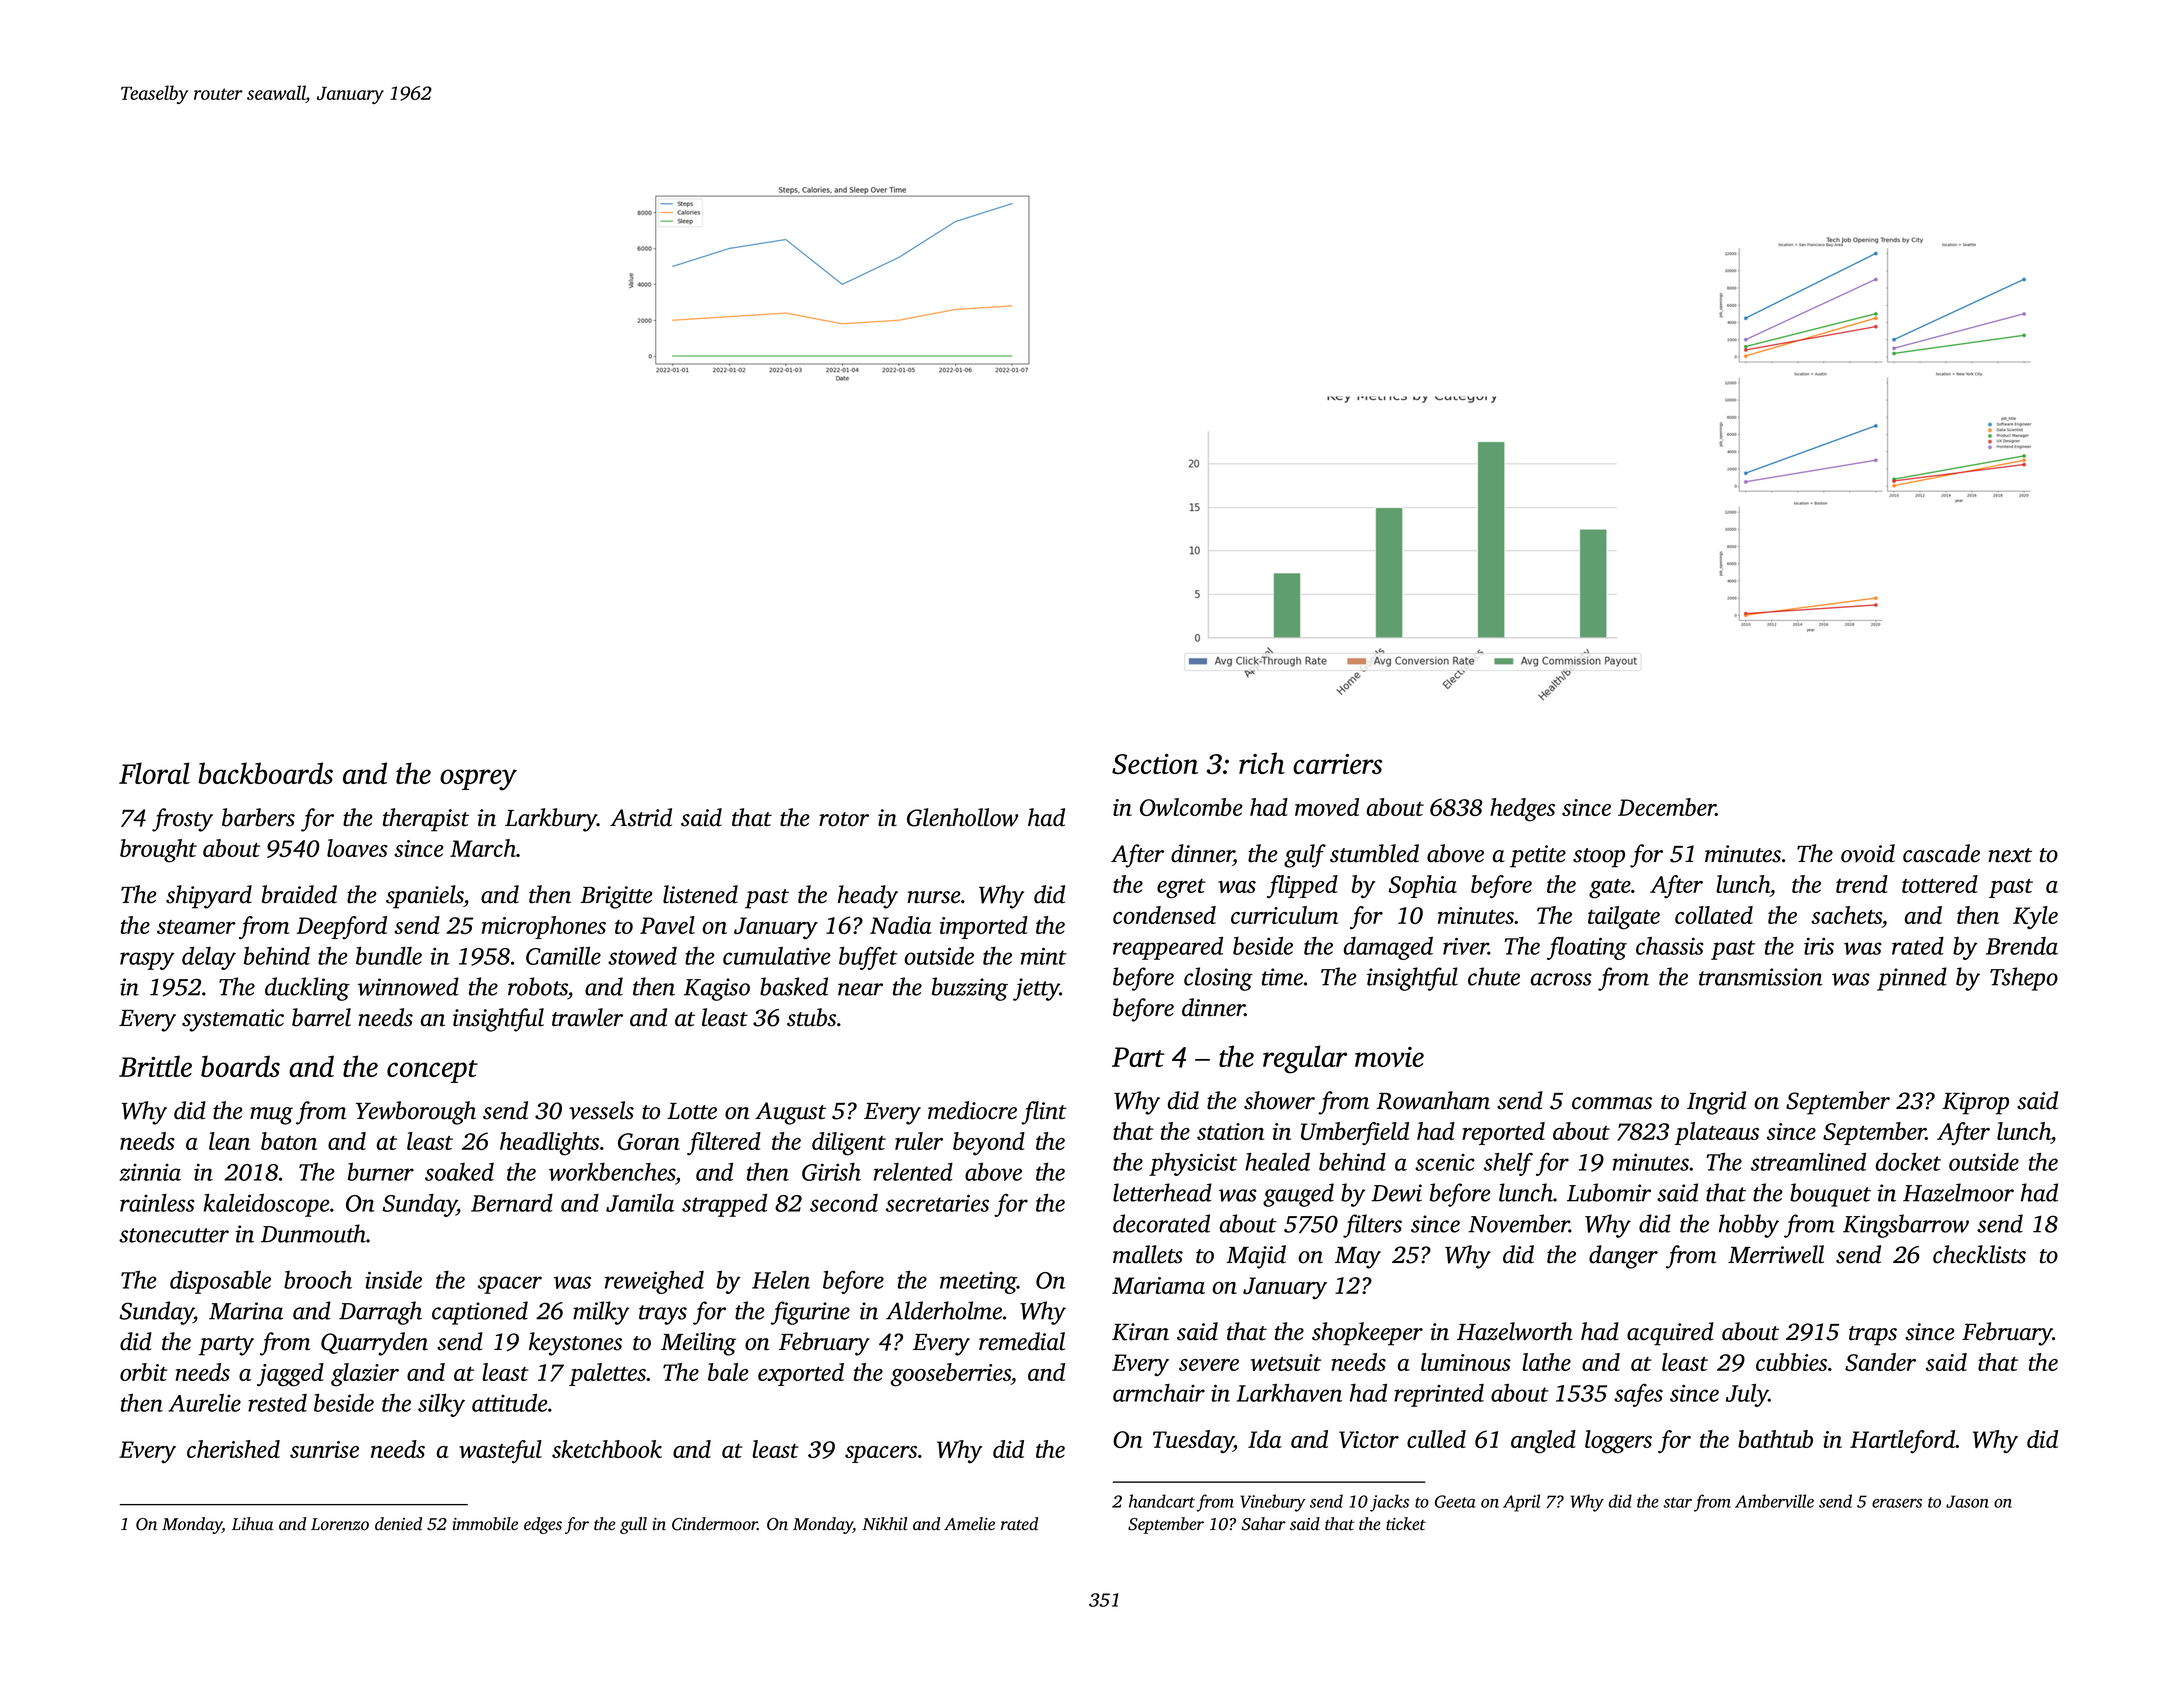 The width and height of the document is (2178, 1683). What do you see at coordinates (1908, 1162) in the document?
I see `docket` at bounding box center [1908, 1162].
